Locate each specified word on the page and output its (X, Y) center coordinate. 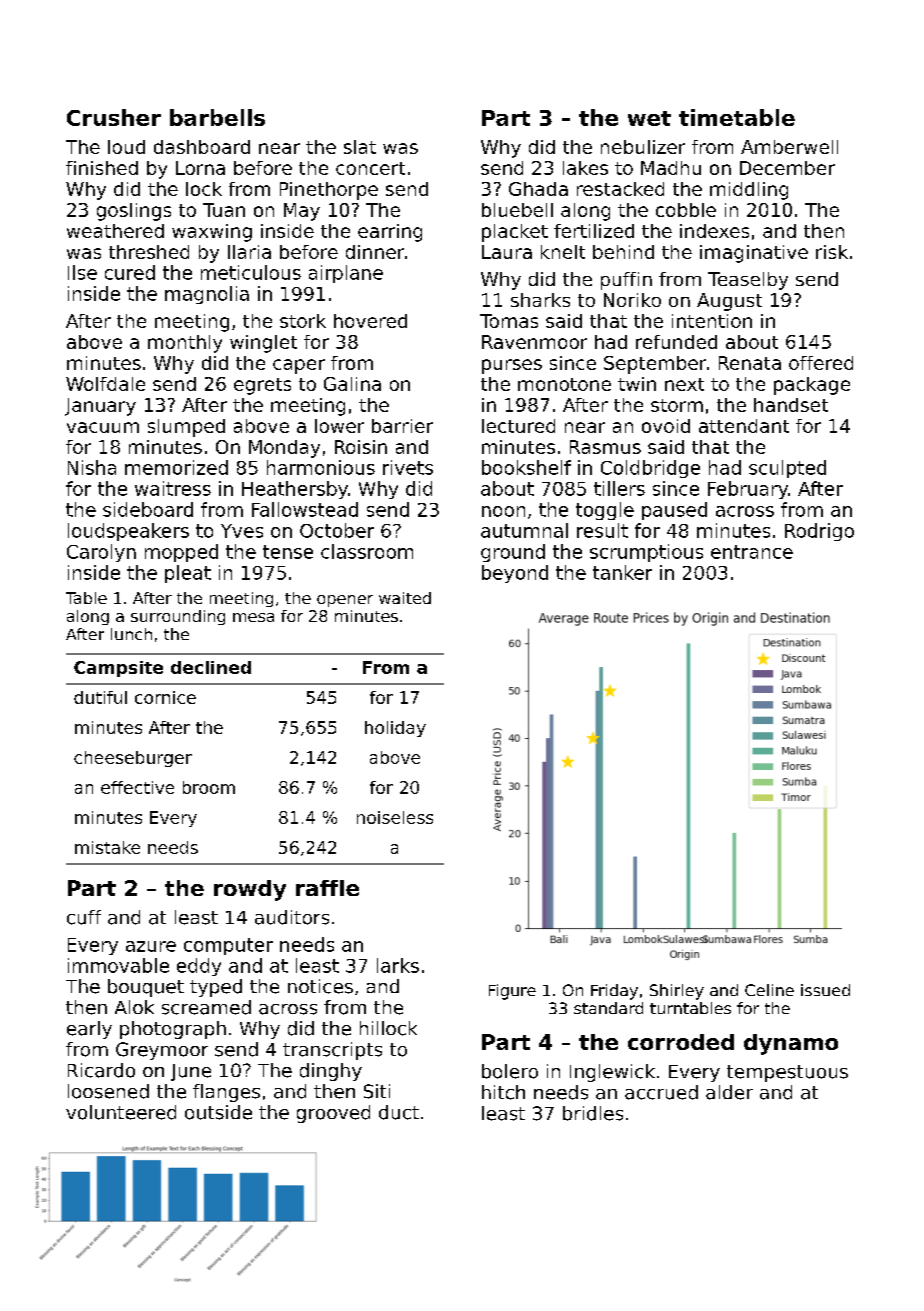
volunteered (121, 1112)
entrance (752, 552)
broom (209, 787)
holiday (395, 729)
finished (102, 168)
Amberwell (789, 147)
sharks (540, 300)
